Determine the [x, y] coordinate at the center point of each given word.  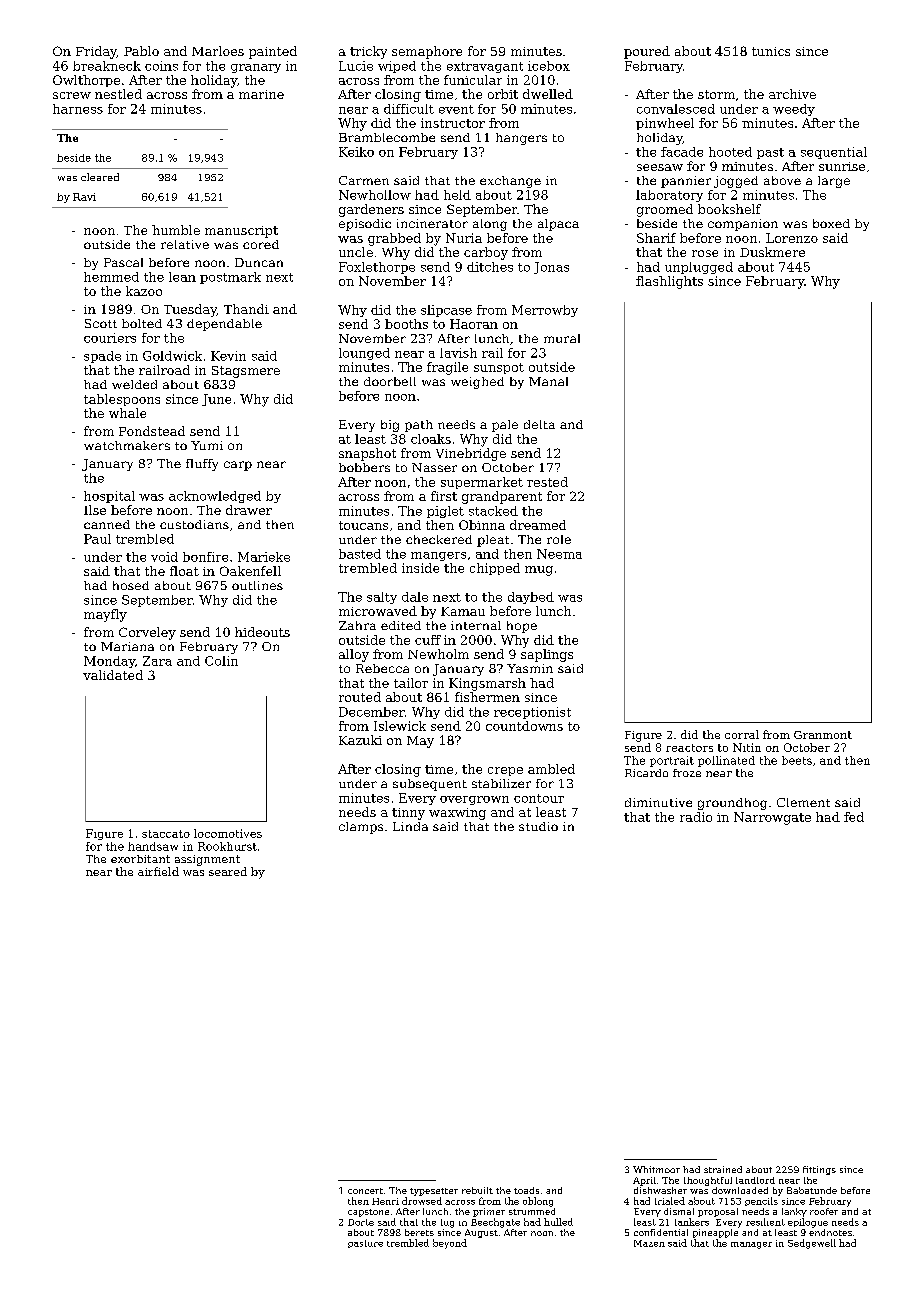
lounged [364, 354]
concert [365, 1191]
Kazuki [360, 740]
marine [261, 94]
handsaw [153, 846]
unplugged [699, 268]
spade [102, 357]
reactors [689, 748]
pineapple [715, 1233]
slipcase [446, 311]
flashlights [669, 282]
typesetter [434, 1192]
